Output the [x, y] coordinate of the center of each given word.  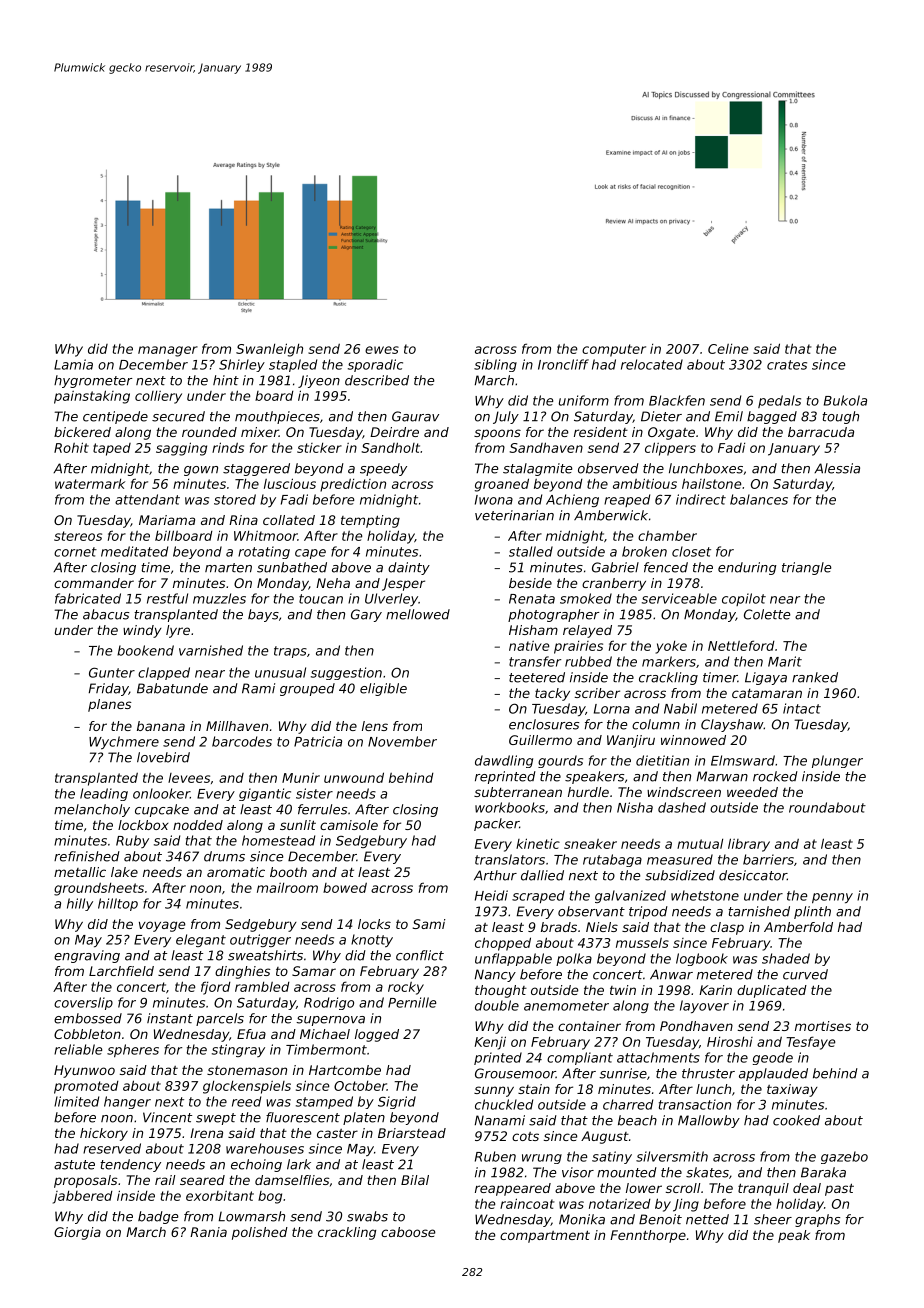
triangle [806, 568]
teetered [537, 677]
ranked [815, 677]
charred [628, 1104]
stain [534, 1089]
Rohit [71, 447]
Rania [208, 1232]
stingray [238, 1050]
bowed [345, 887]
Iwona [494, 500]
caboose [408, 1232]
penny [832, 898]
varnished [211, 650]
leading [104, 794]
